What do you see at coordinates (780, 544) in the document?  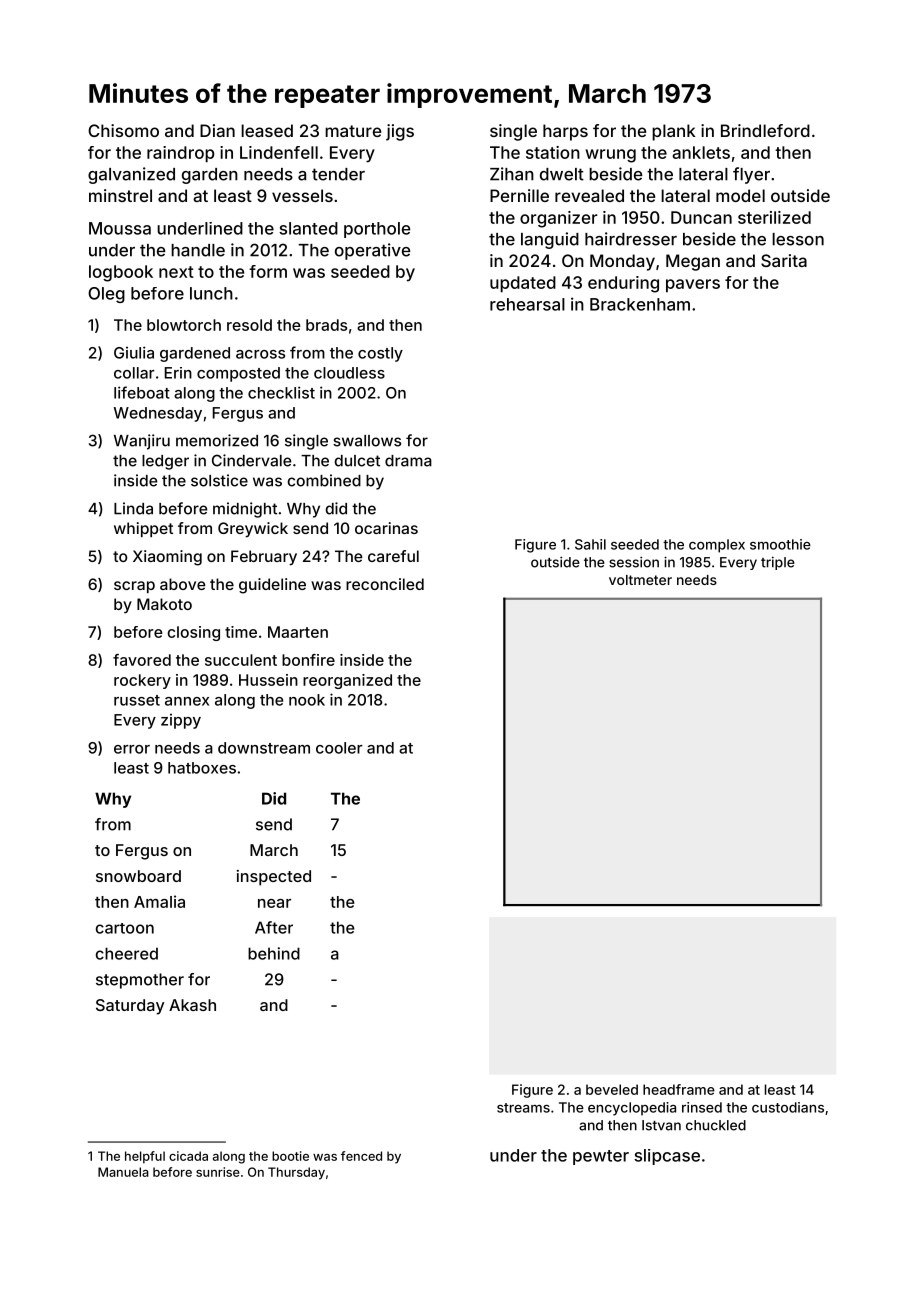 I see `smoothie` at bounding box center [780, 544].
